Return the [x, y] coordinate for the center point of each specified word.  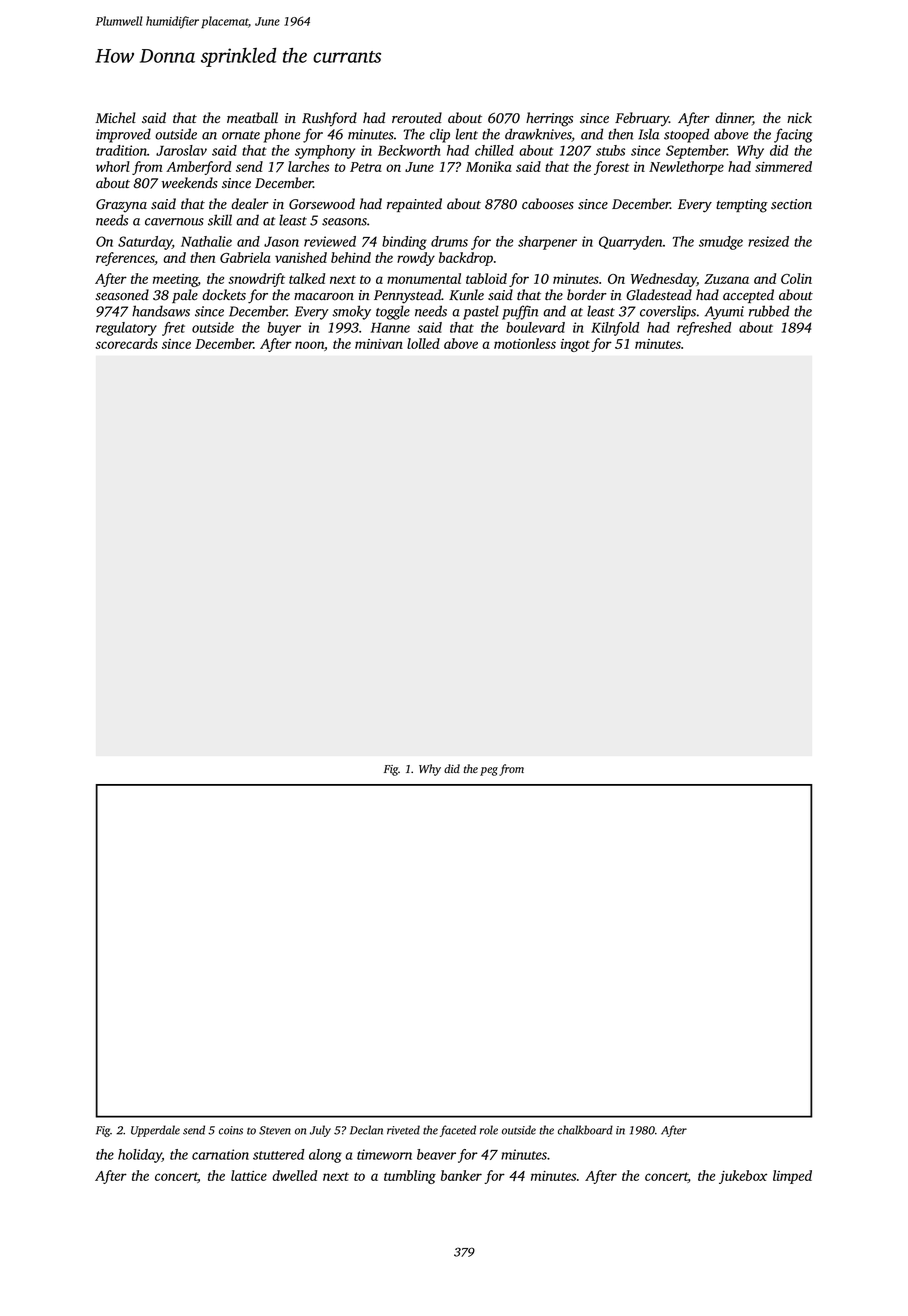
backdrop [466, 259]
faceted [458, 1131]
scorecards [126, 343]
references [125, 259]
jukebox [743, 1177]
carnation [220, 1154]
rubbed [769, 311]
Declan [366, 1130]
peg [489, 771]
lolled [423, 343]
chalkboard [585, 1130]
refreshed [704, 329]
